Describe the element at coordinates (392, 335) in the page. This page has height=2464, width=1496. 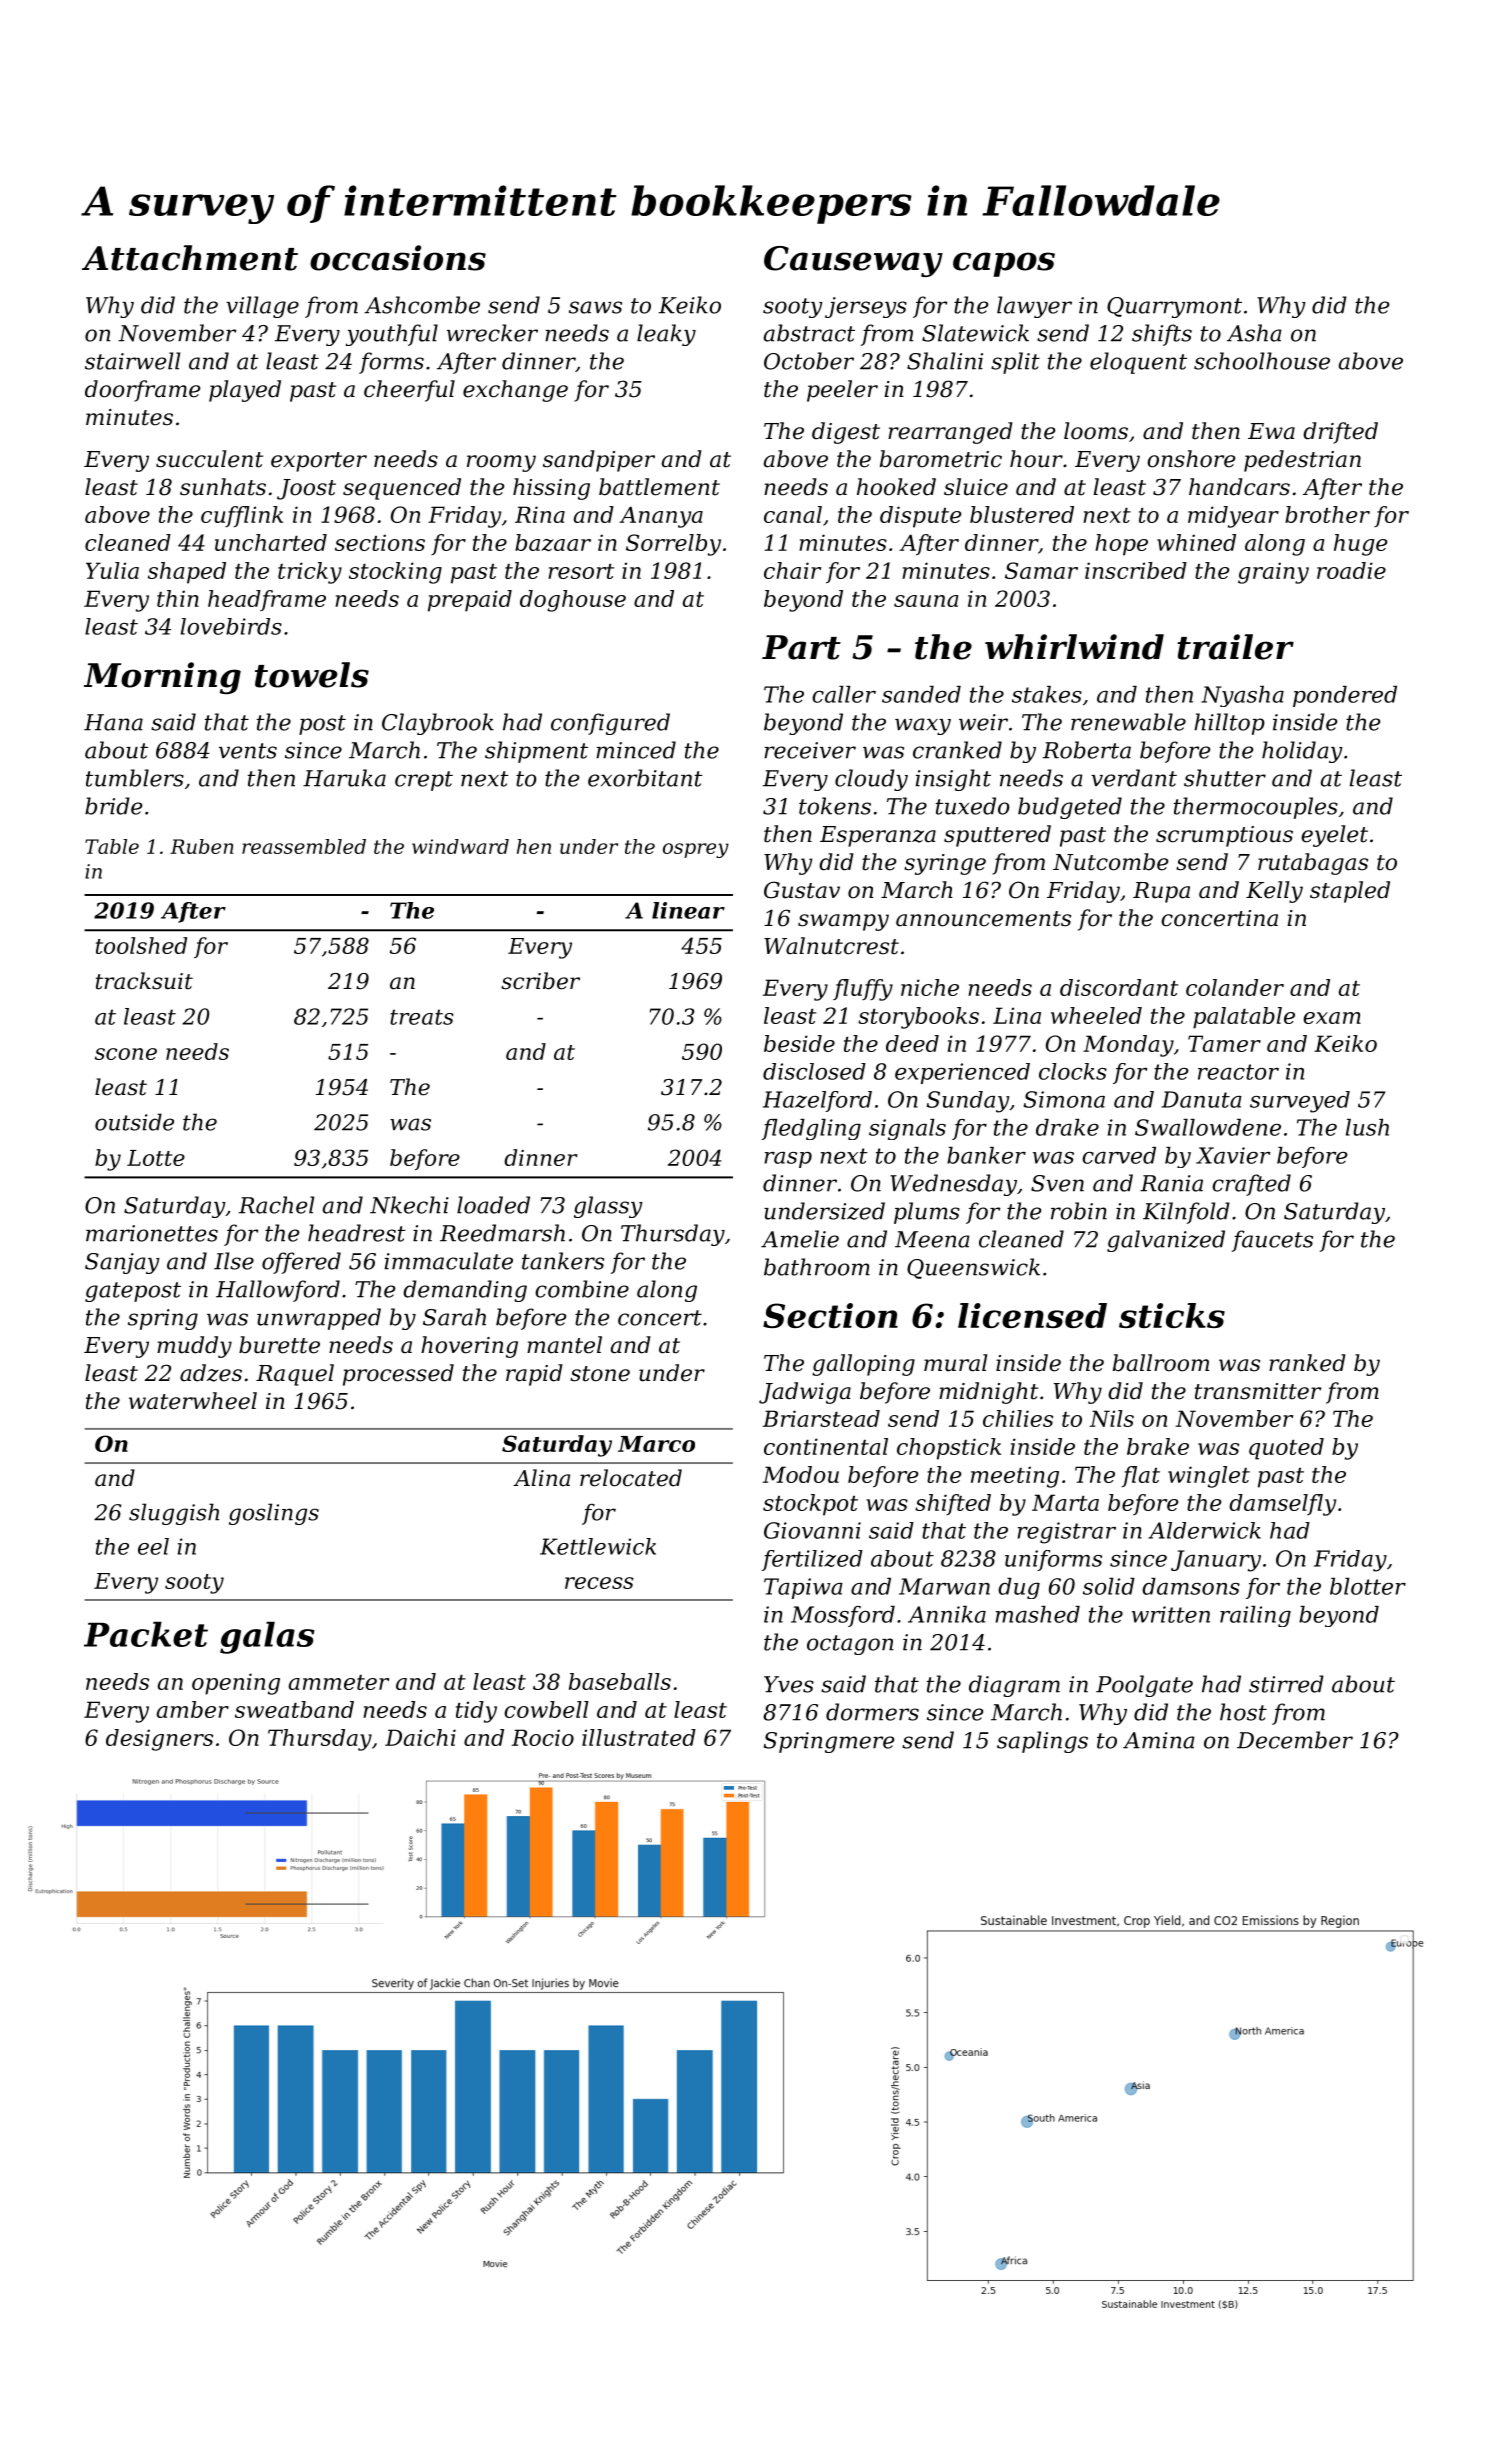
I see `youthful` at that location.
